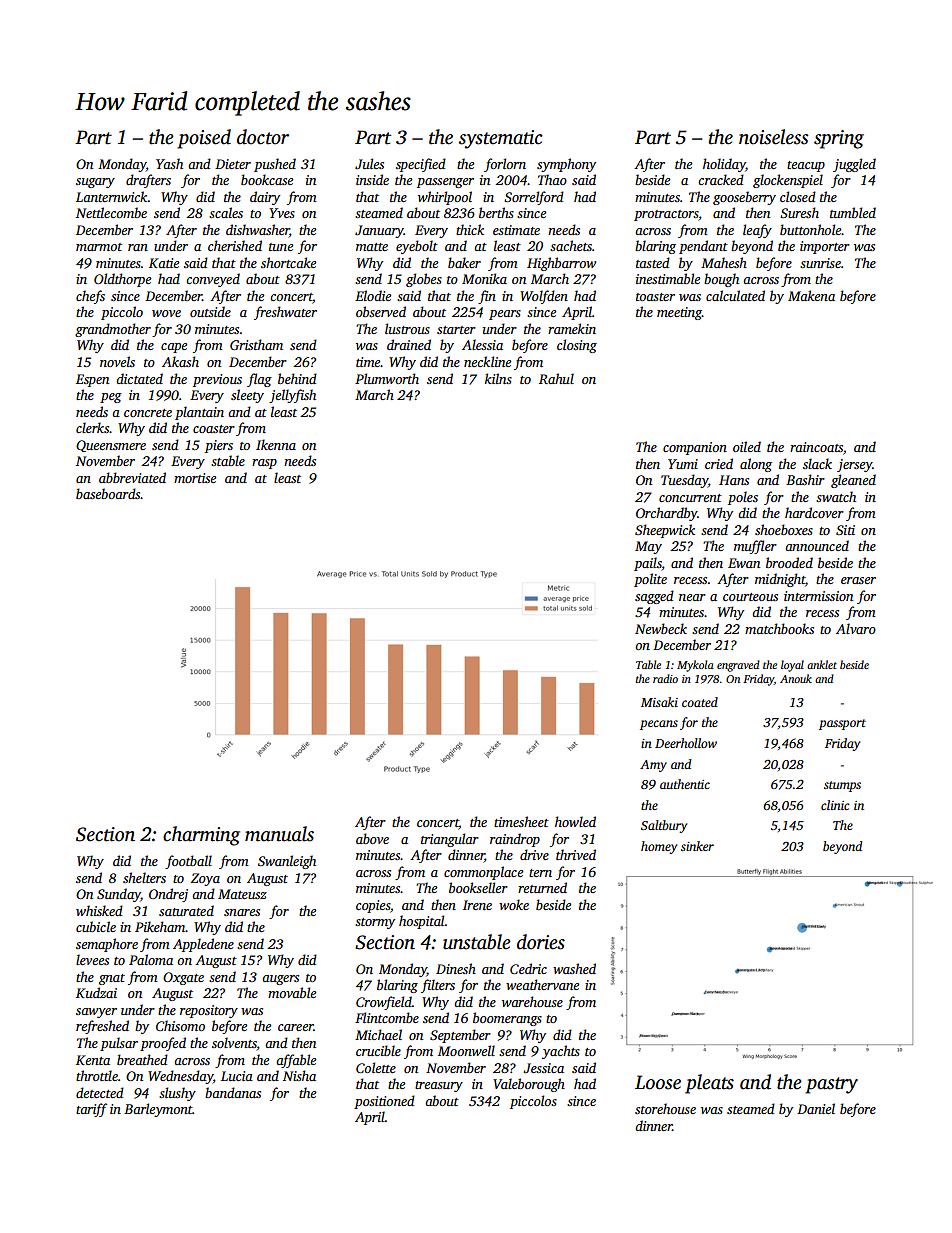 This screenshot has height=1233, width=952. What do you see at coordinates (709, 1084) in the screenshot?
I see `pleats` at bounding box center [709, 1084].
